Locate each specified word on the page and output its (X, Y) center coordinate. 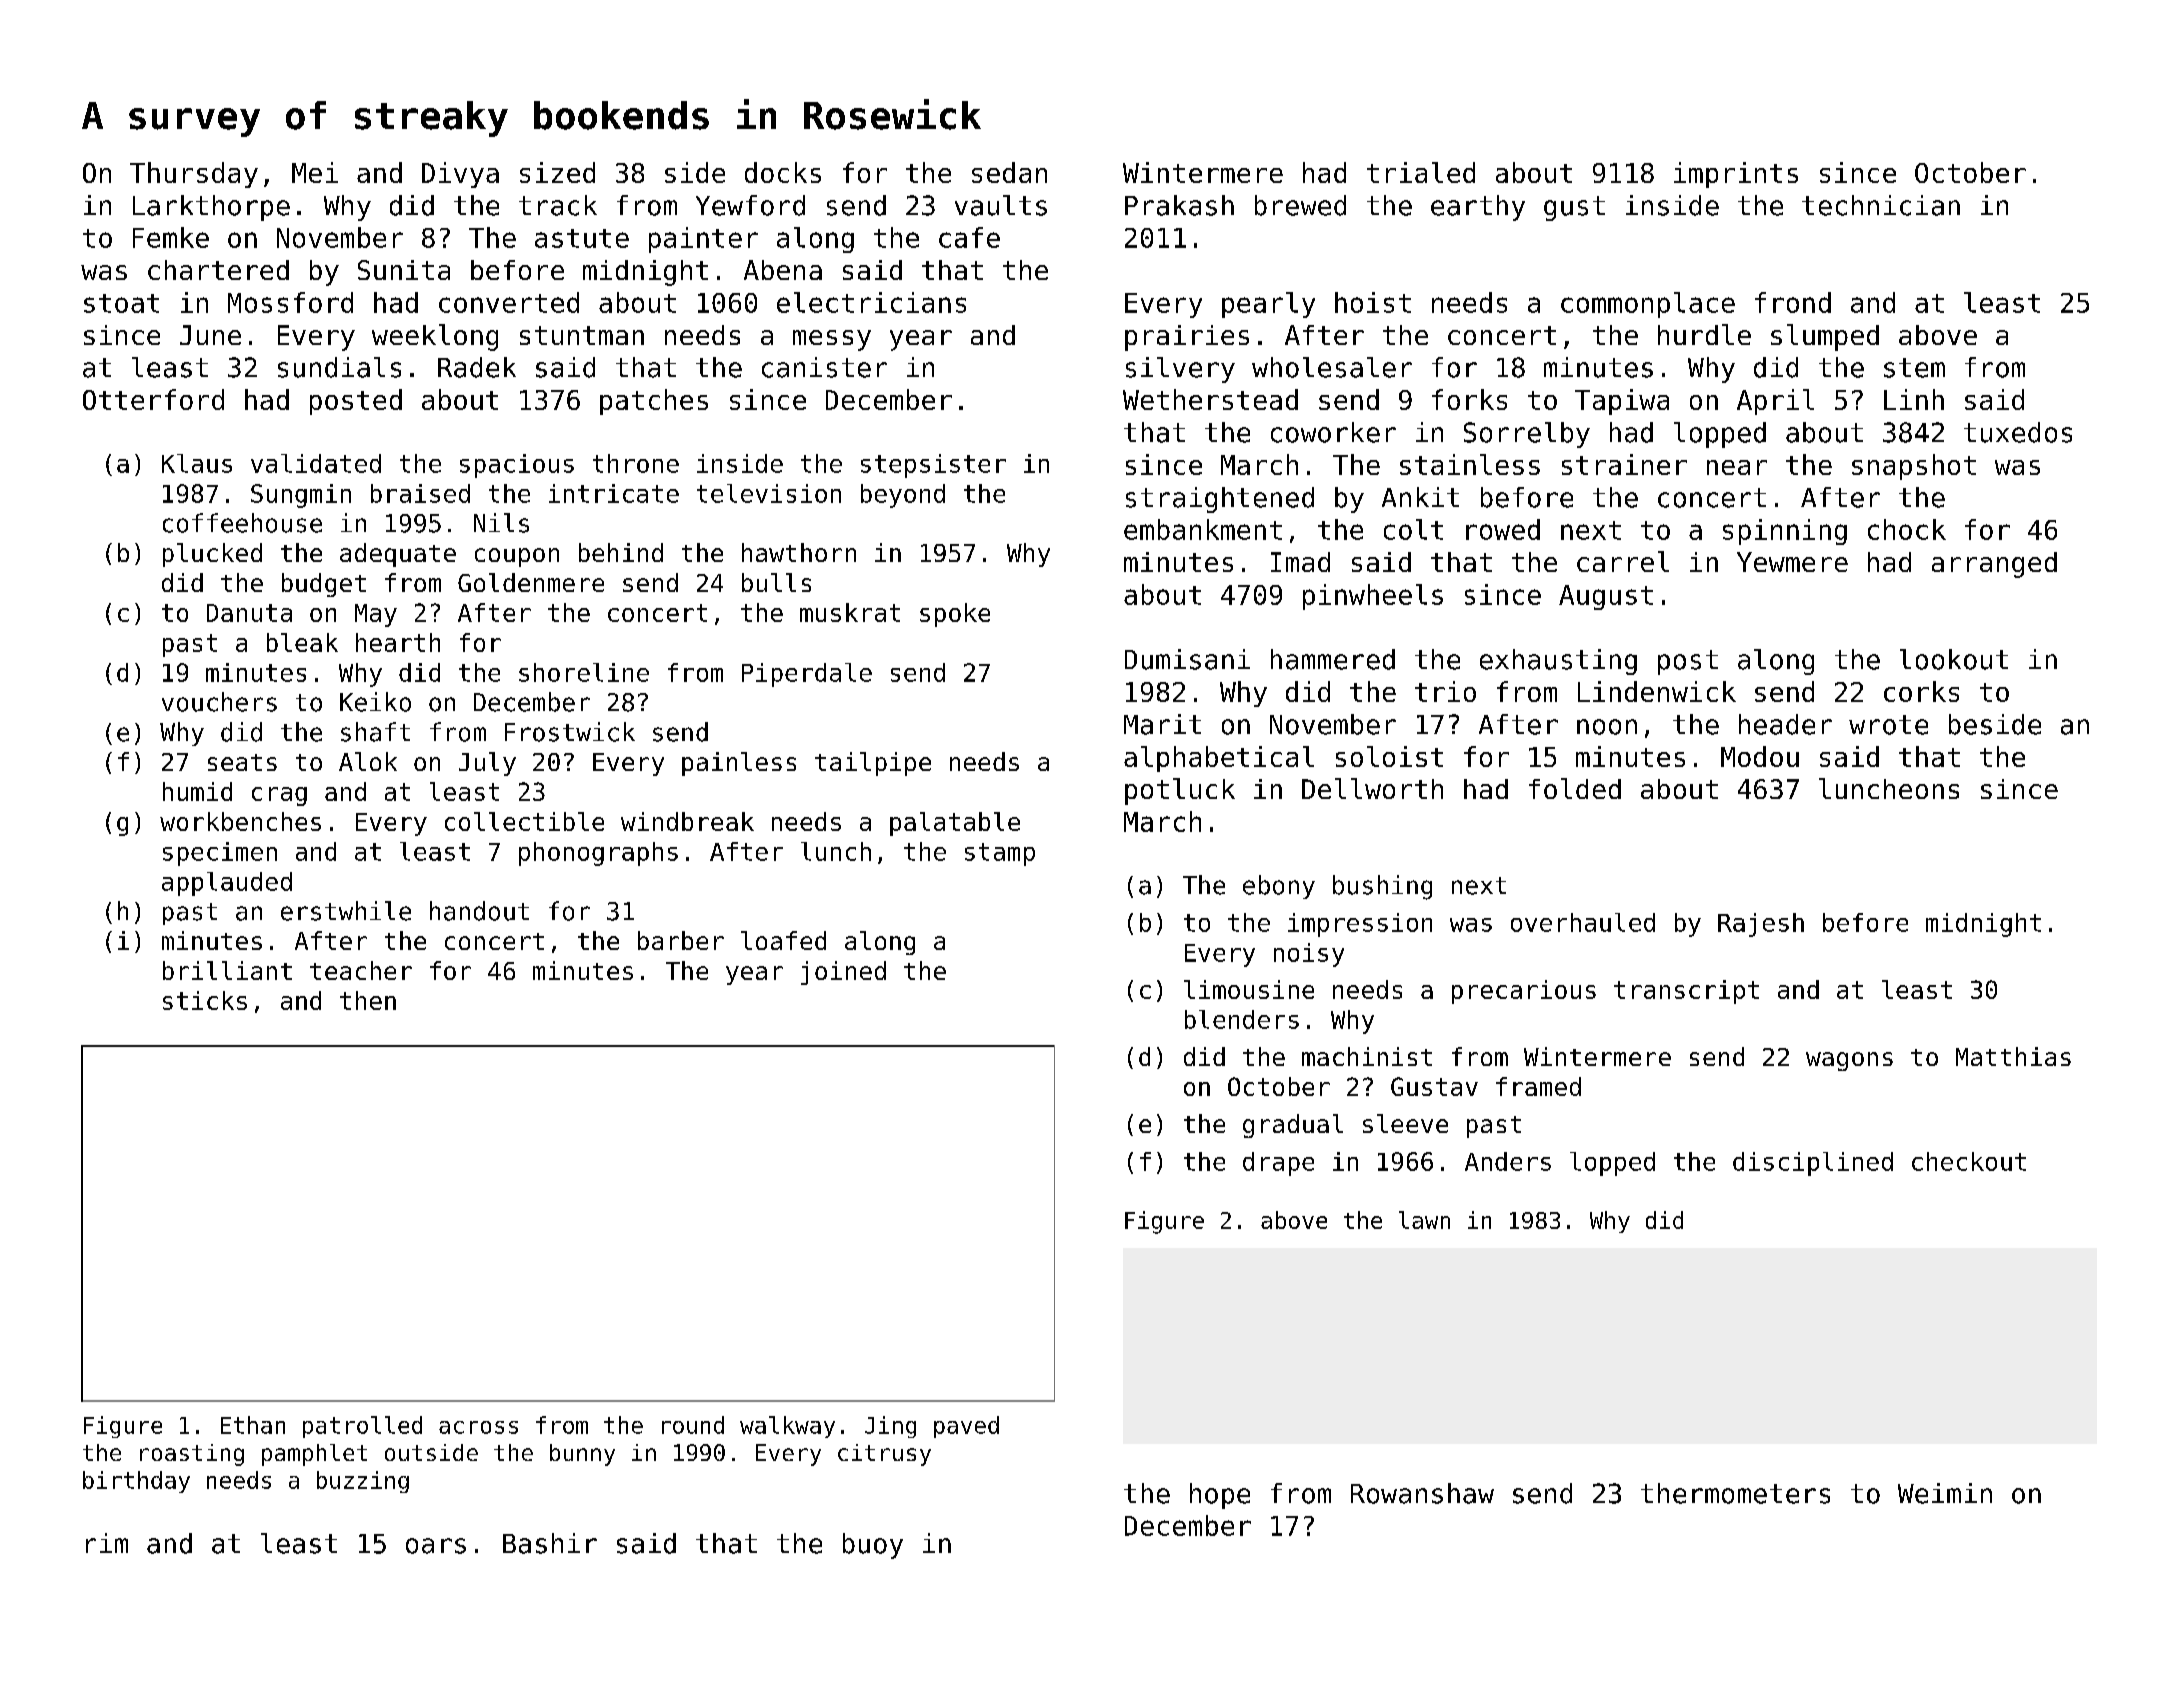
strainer (1624, 464)
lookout (1954, 659)
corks (1921, 691)
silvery (1180, 370)
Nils (501, 523)
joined (843, 973)
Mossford (290, 302)
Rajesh (1761, 925)
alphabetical (1219, 759)
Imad (1300, 562)
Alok (368, 761)
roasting (192, 1455)
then (368, 1000)
